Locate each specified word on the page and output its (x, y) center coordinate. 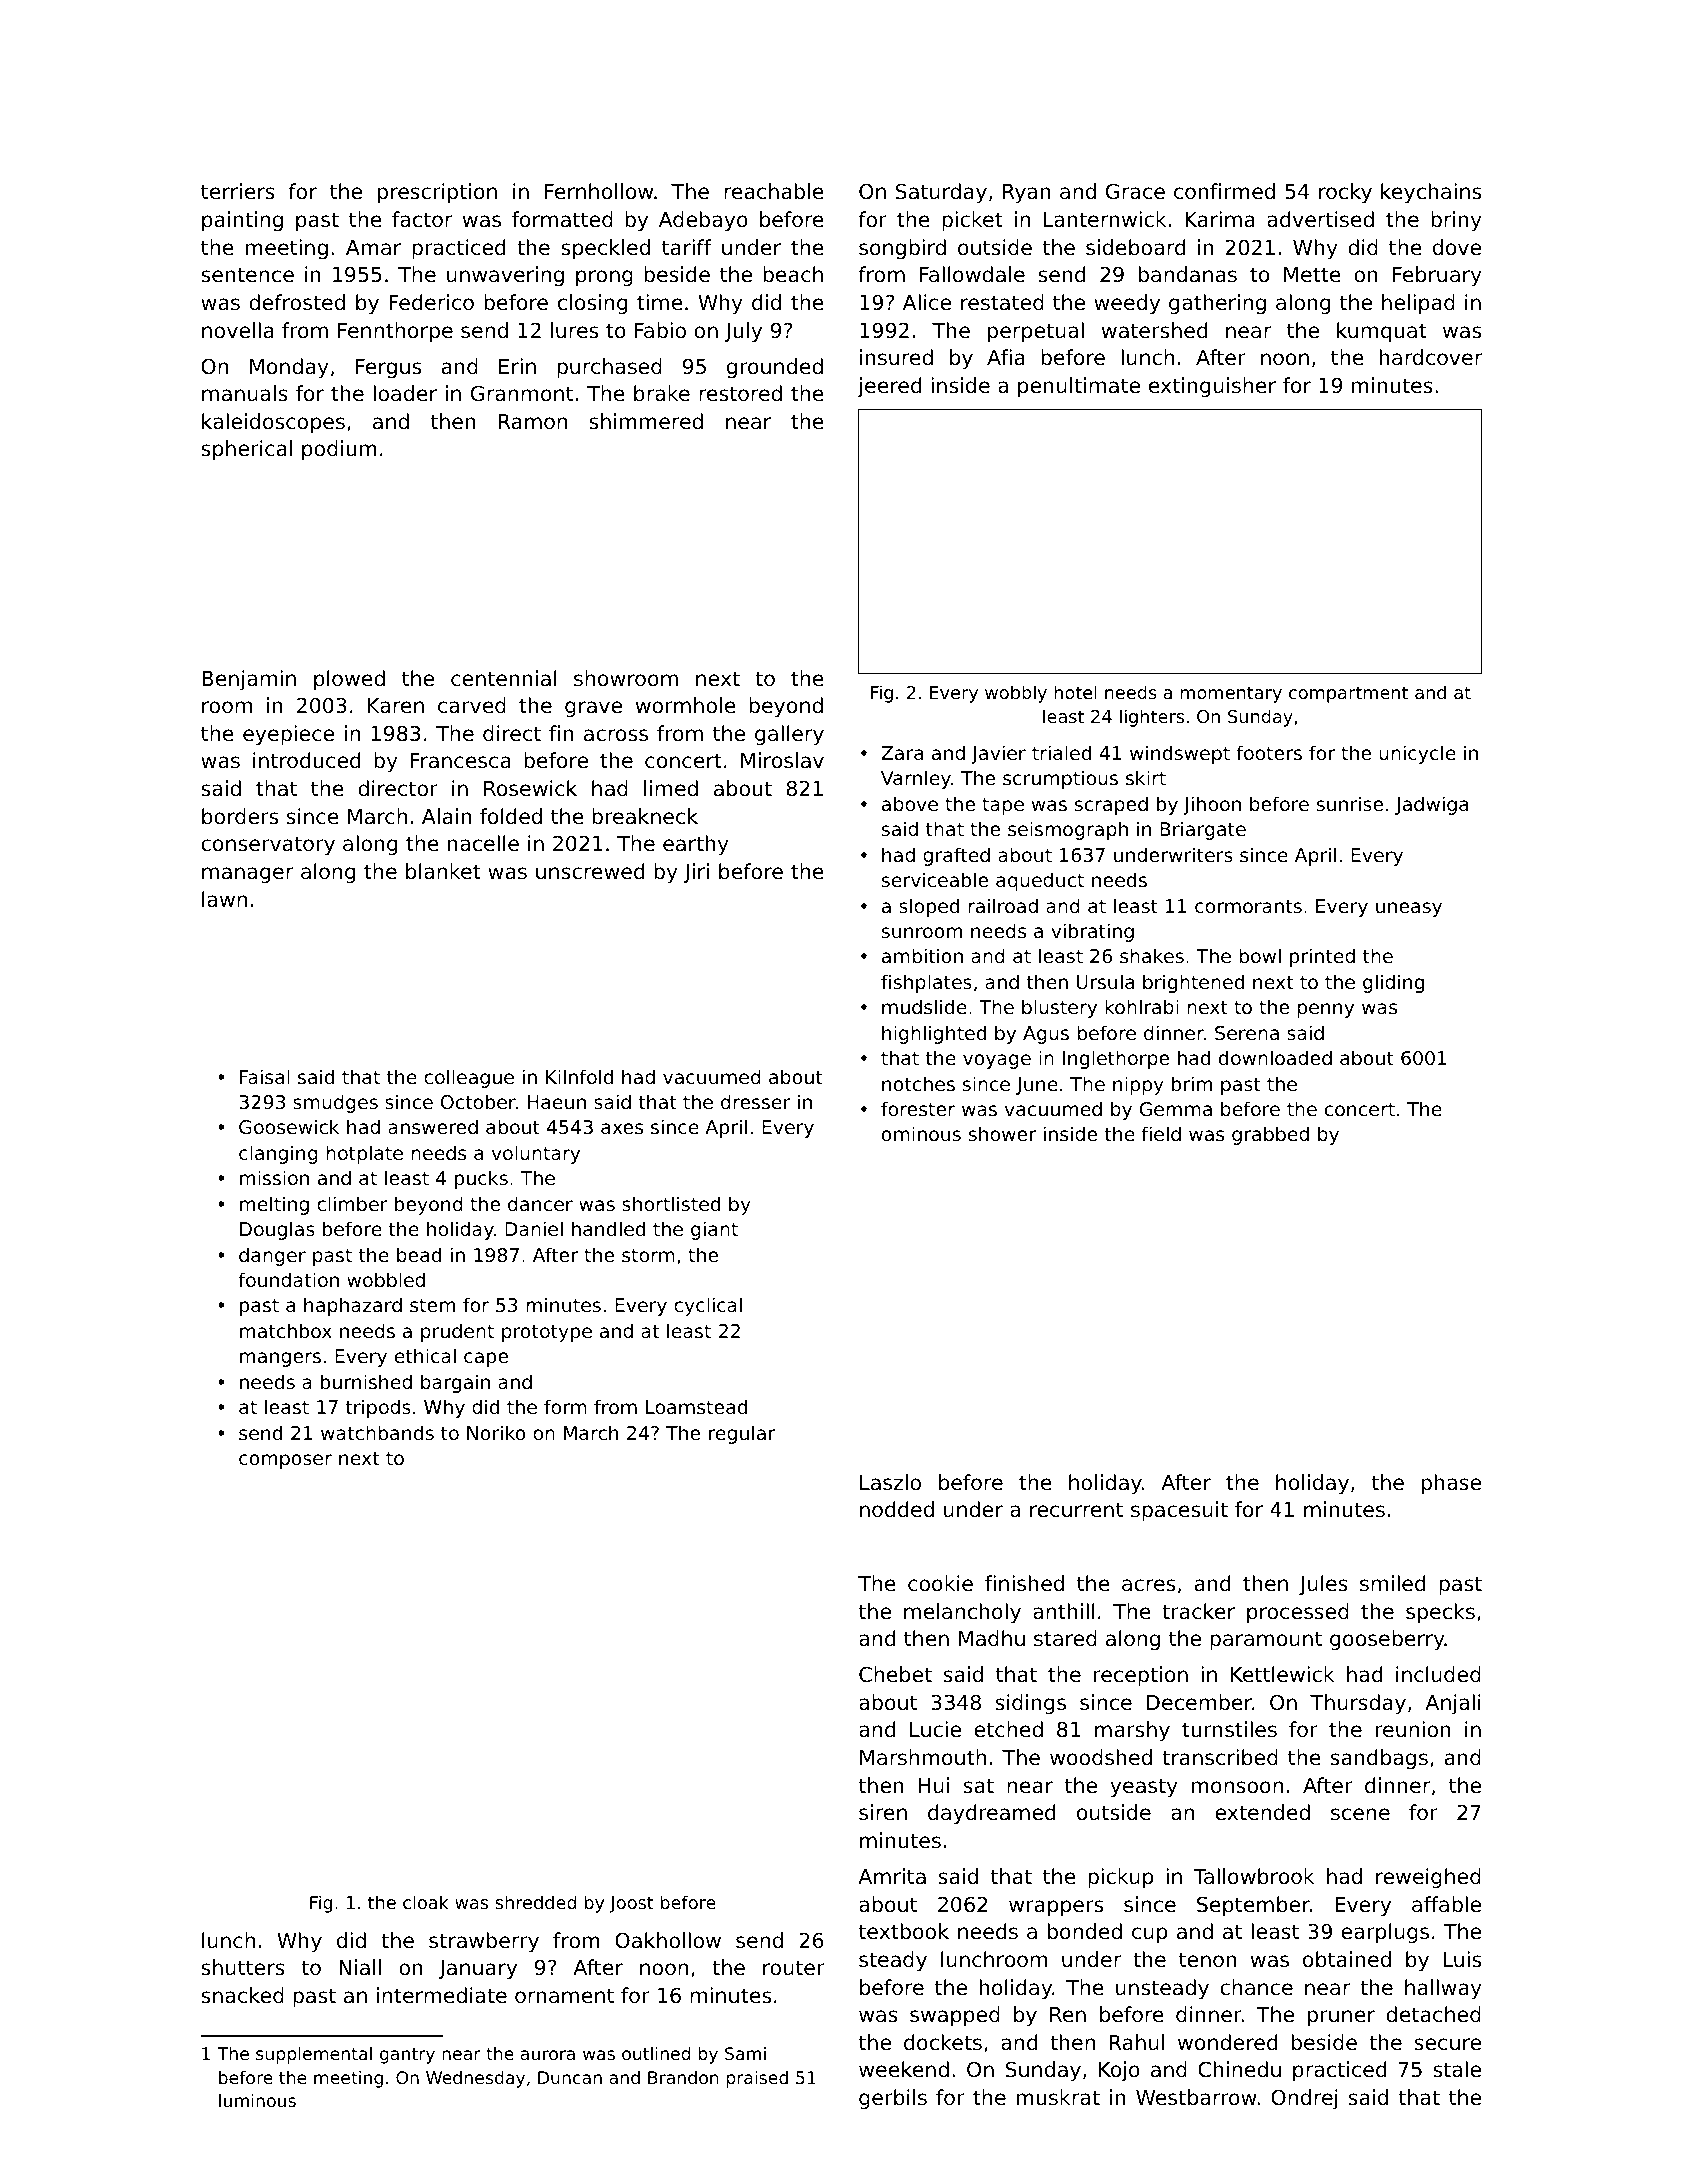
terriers (238, 191)
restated (1002, 302)
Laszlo (890, 1482)
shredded (535, 1902)
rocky (1345, 193)
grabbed (1270, 1135)
